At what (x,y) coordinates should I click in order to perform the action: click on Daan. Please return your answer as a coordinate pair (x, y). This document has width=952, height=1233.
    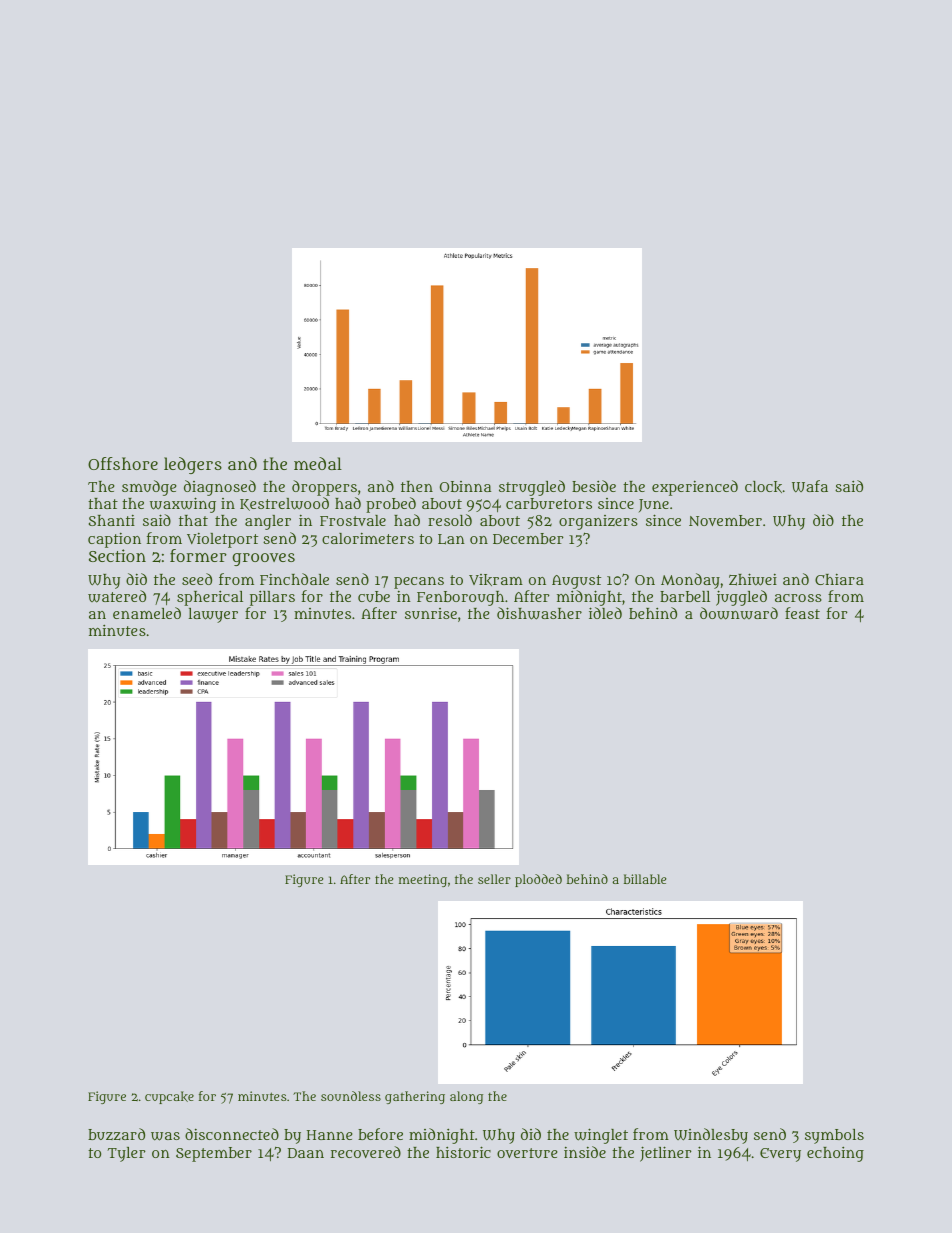
    Looking at the image, I should click on (306, 1153).
